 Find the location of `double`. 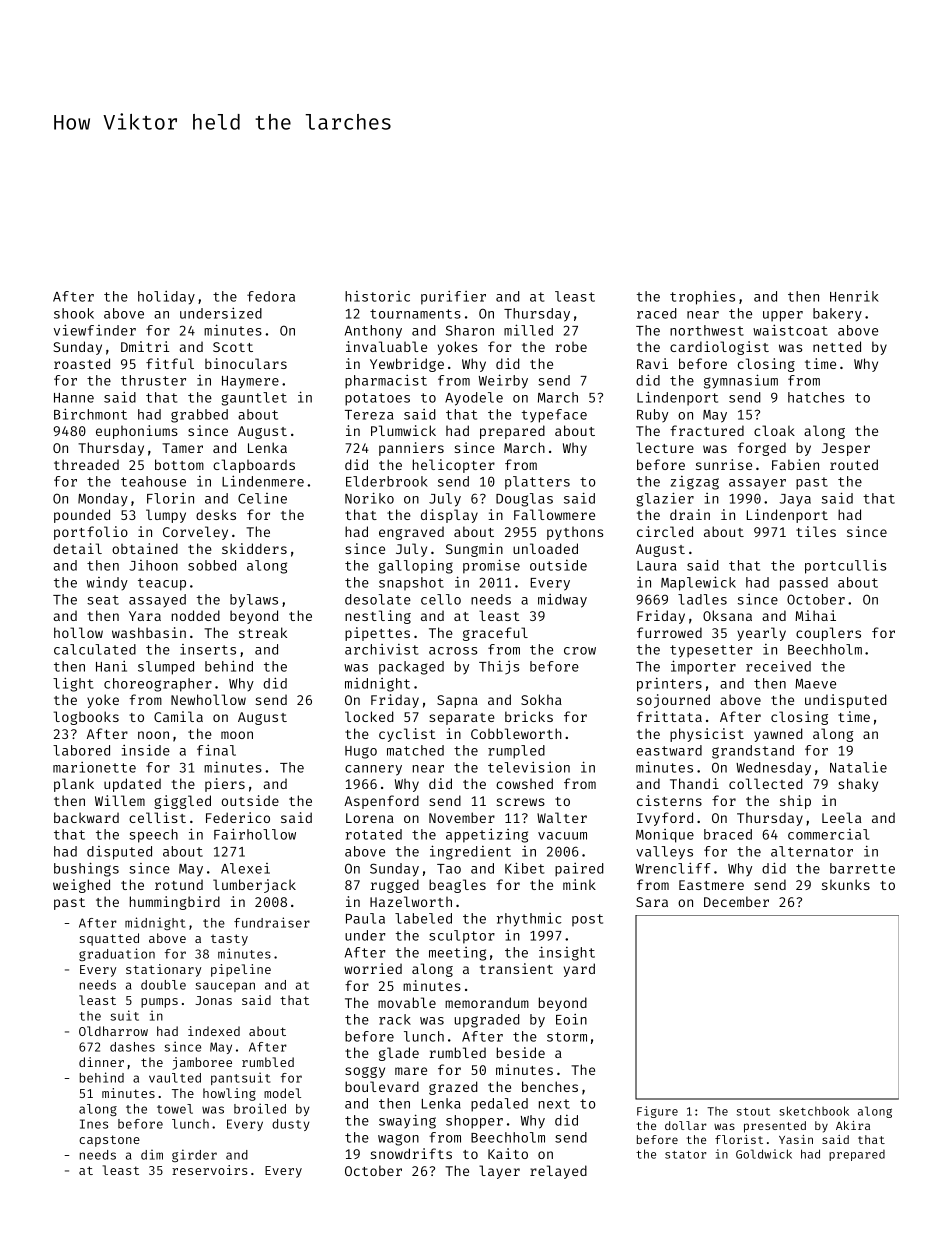

double is located at coordinates (163, 985).
